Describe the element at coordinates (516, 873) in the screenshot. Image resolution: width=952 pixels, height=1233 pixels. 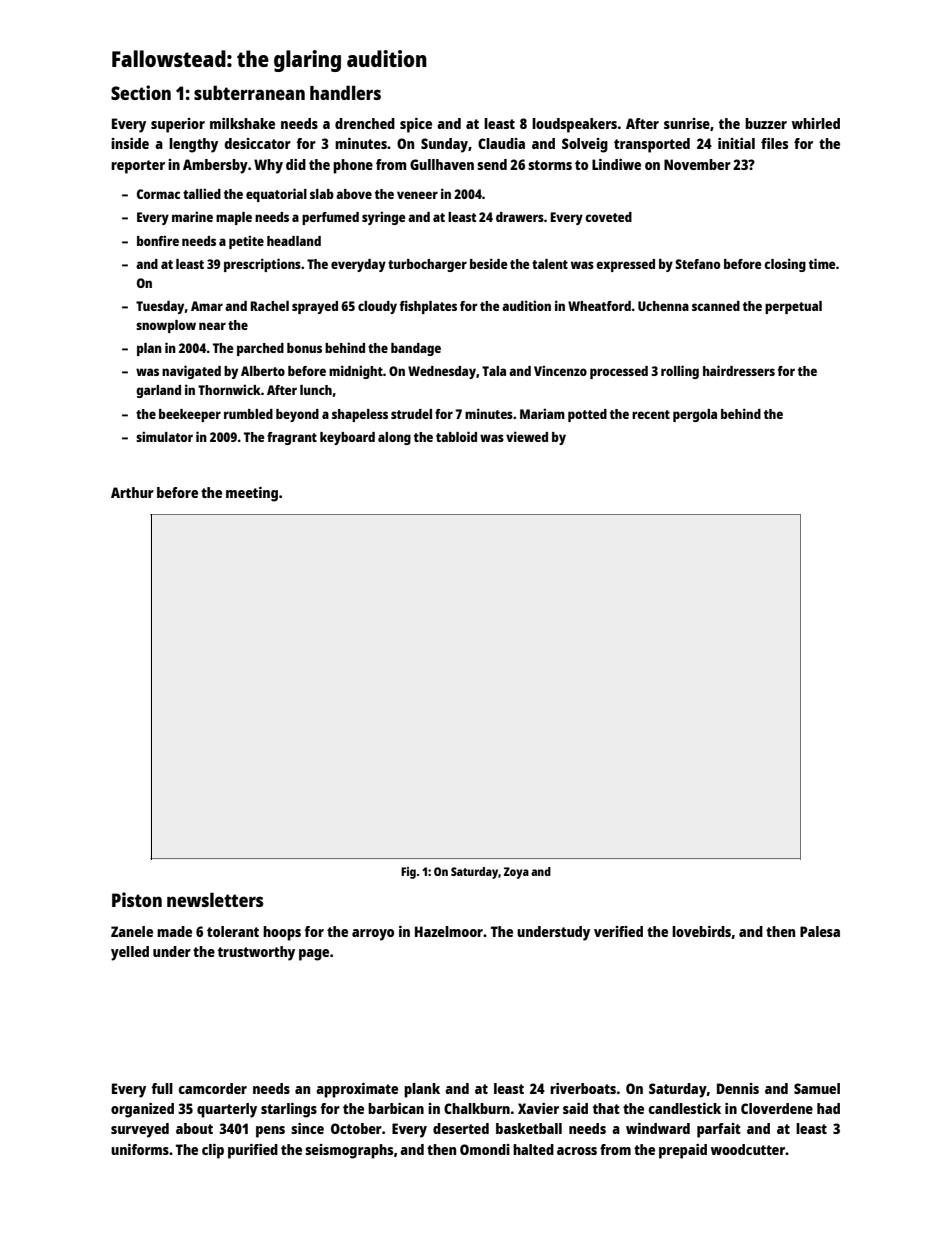
I see `Zoya` at that location.
